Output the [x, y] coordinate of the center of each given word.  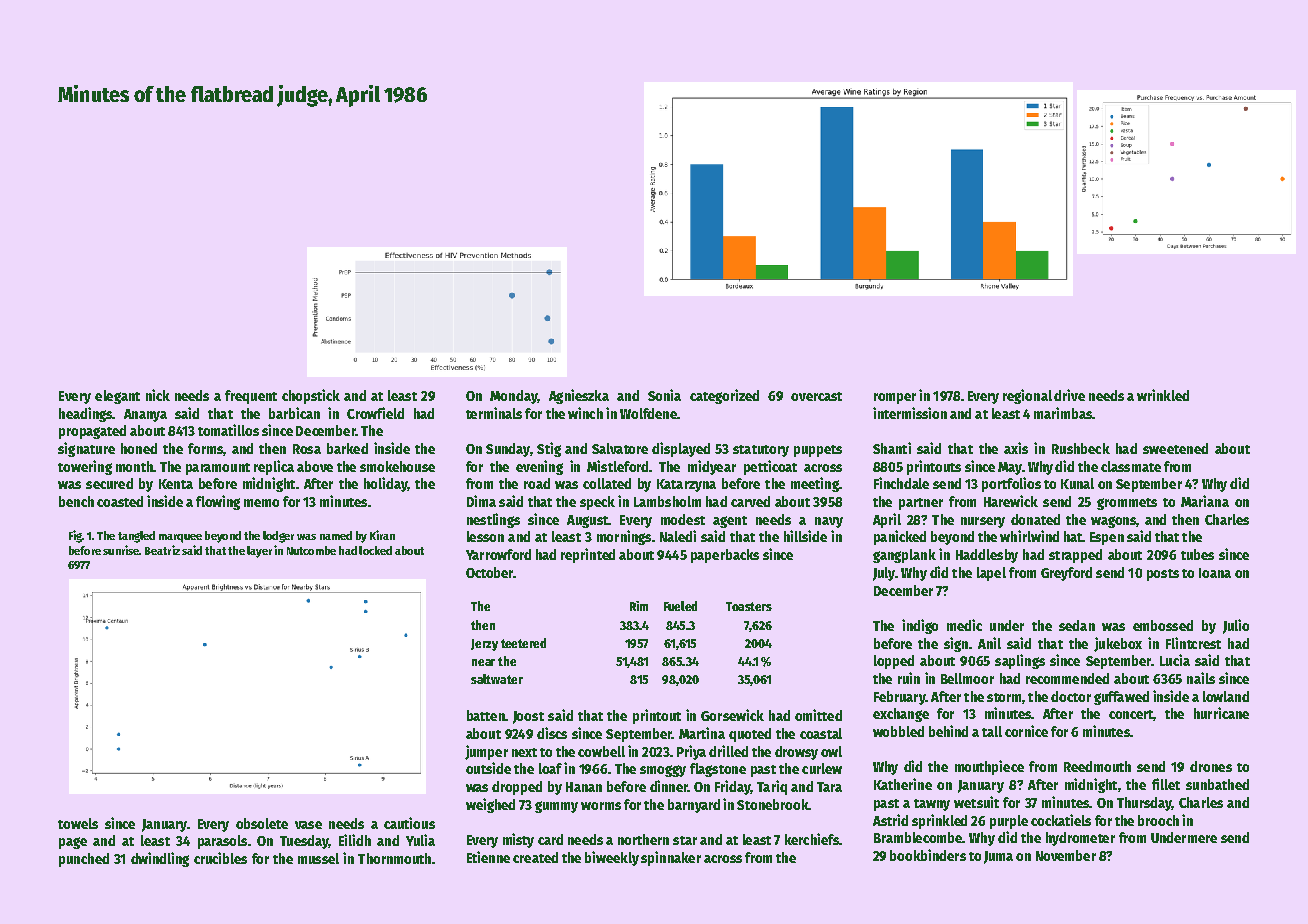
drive [1069, 395]
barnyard [694, 806]
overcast [816, 396]
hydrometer [1080, 839]
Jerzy [484, 645]
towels [78, 823]
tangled [136, 537]
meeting [815, 484]
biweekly [612, 858]
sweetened [1175, 448]
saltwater [497, 679]
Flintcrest [1193, 643]
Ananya [145, 415]
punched [84, 860]
